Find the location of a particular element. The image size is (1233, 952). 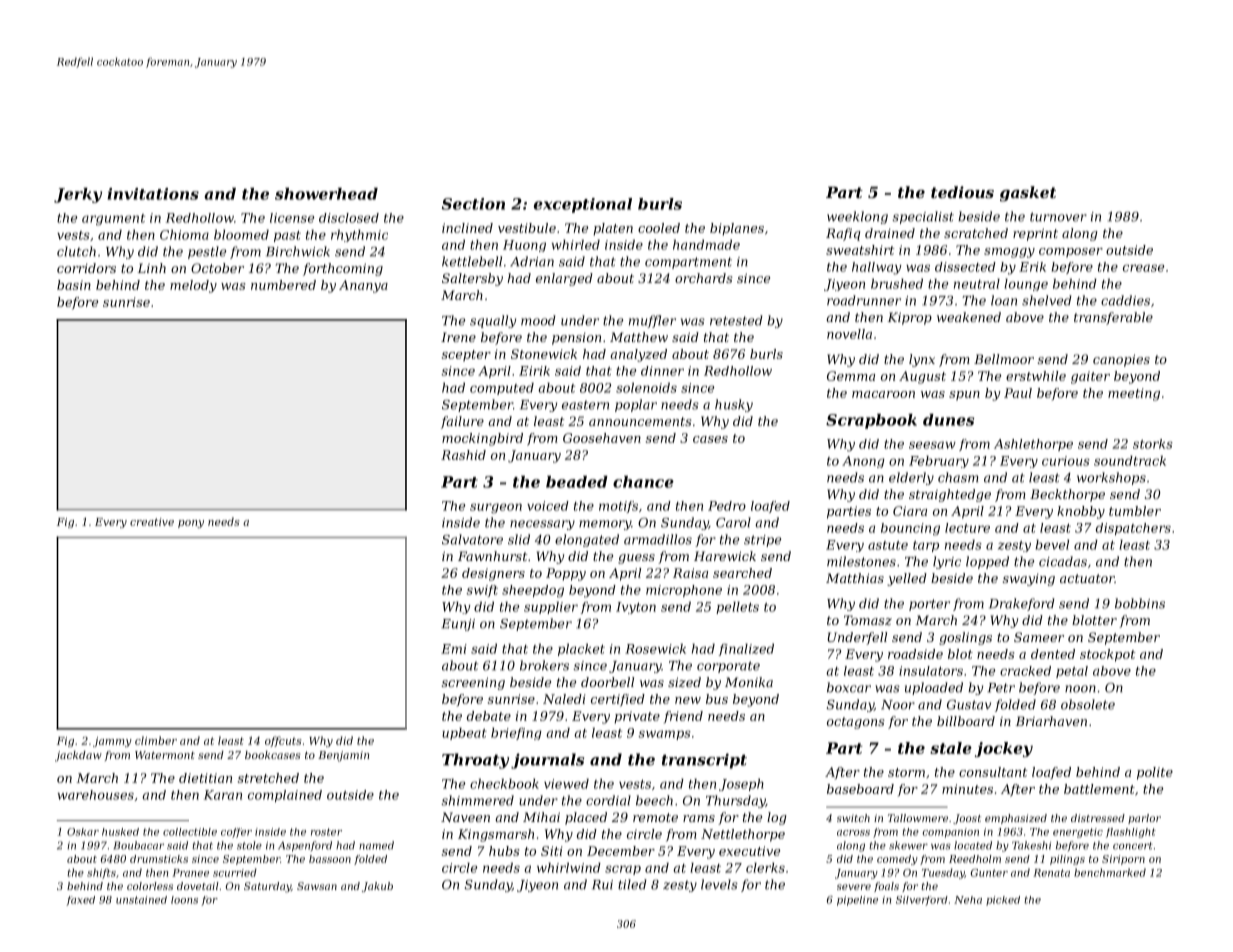

Poppy is located at coordinates (566, 574).
